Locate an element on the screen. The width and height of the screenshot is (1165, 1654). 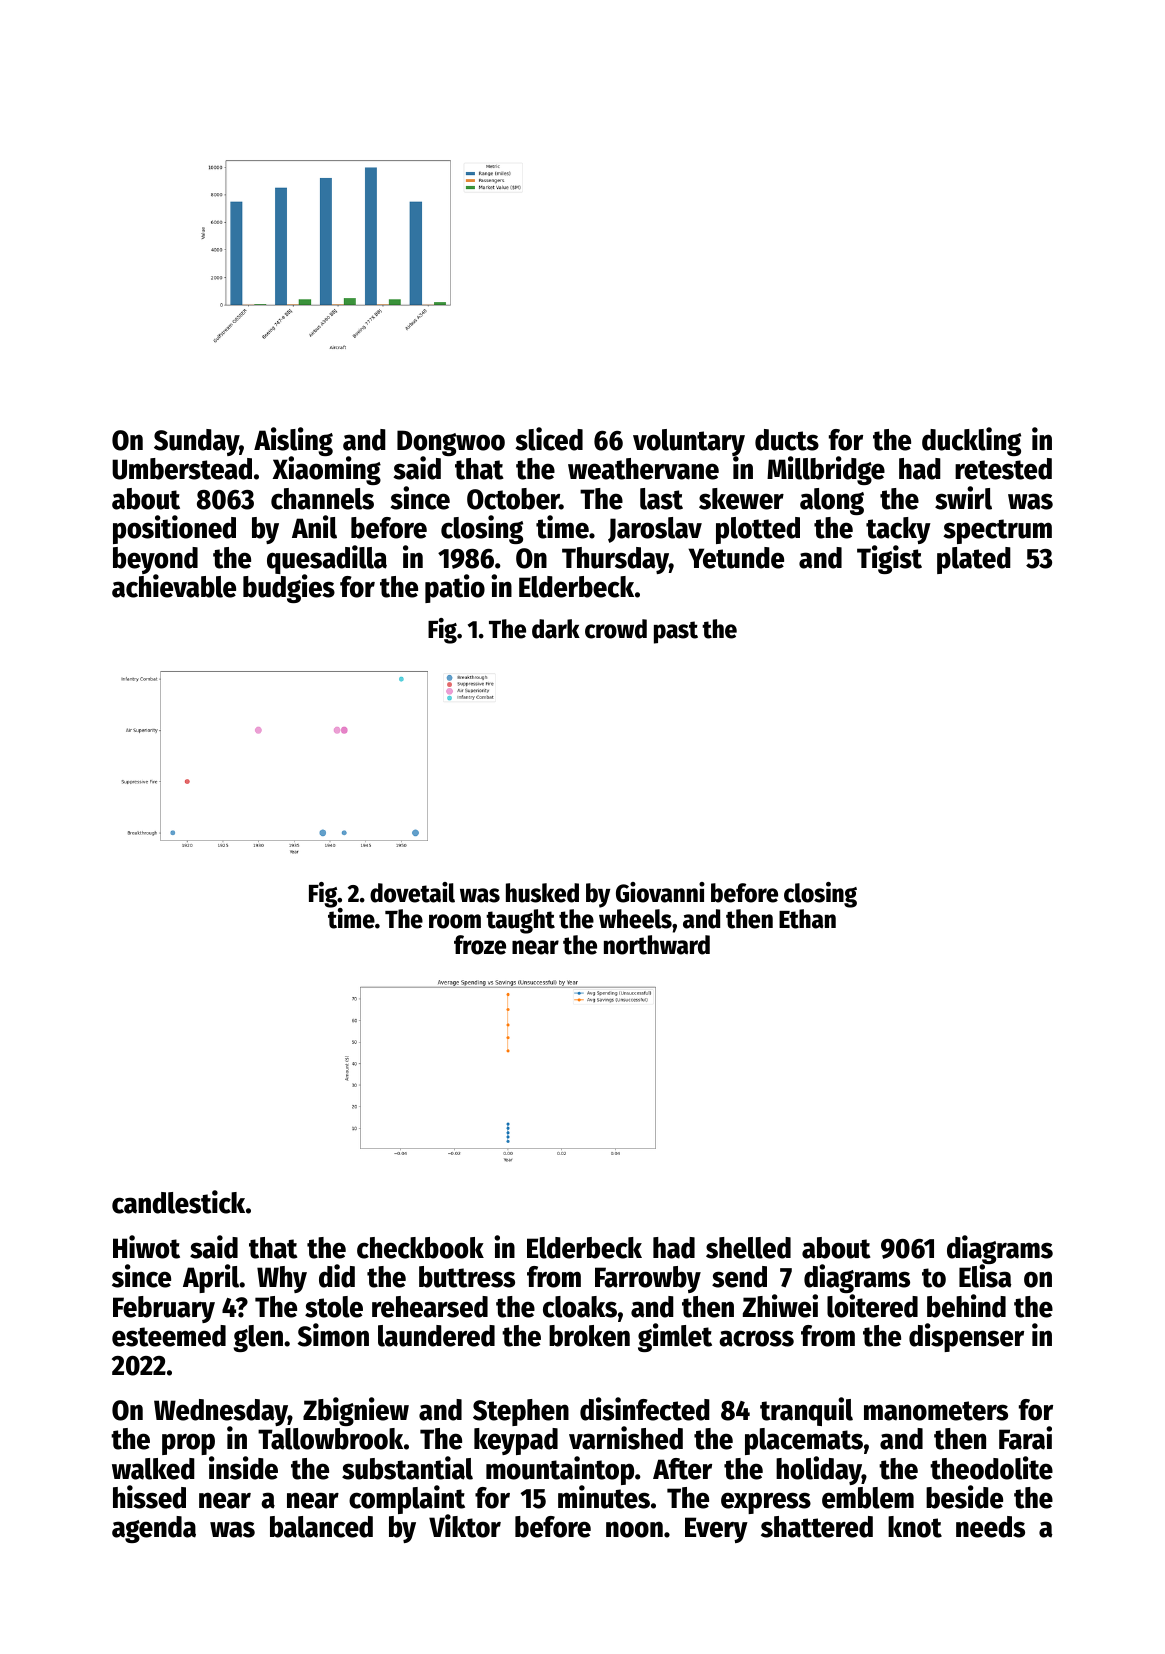
keypad is located at coordinates (516, 1441).
